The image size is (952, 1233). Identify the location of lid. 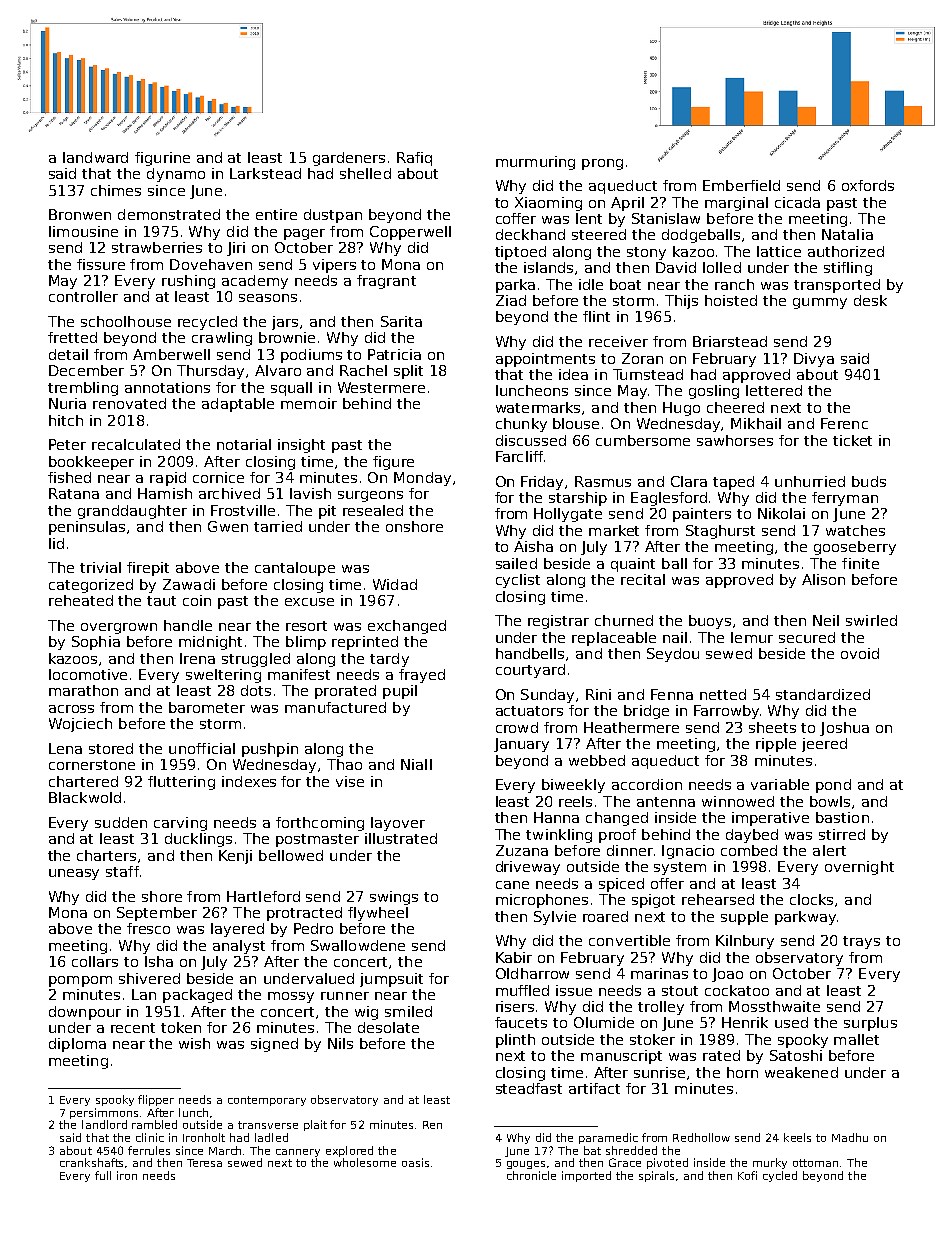
(56, 543).
